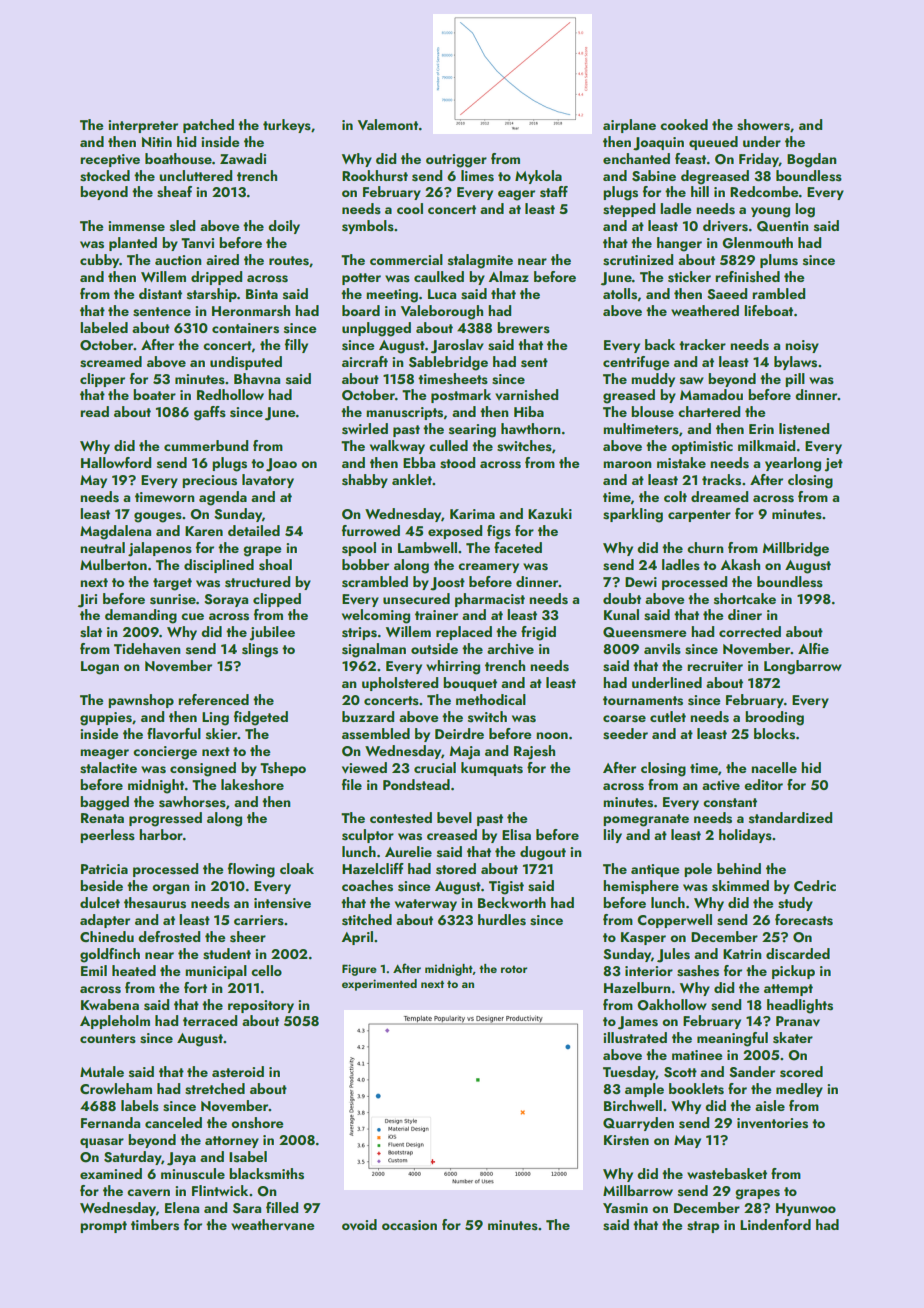 Image resolution: width=924 pixels, height=1308 pixels. I want to click on Tanvi, so click(197, 243).
